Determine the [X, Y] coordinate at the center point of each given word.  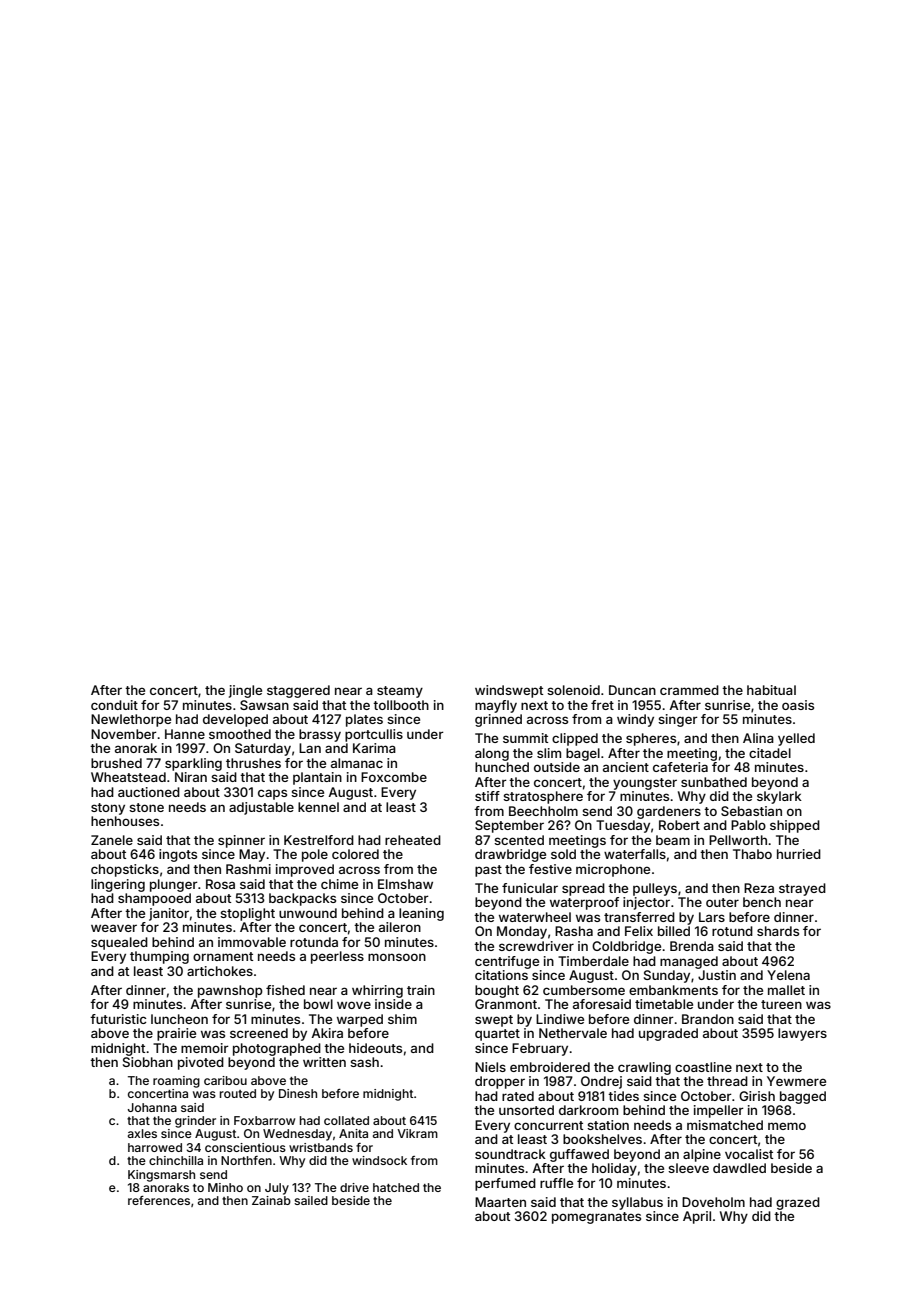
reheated [413, 840]
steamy [400, 692]
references [159, 1200]
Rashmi [248, 869]
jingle [245, 691]
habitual [771, 690]
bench [762, 902]
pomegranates [596, 1218]
